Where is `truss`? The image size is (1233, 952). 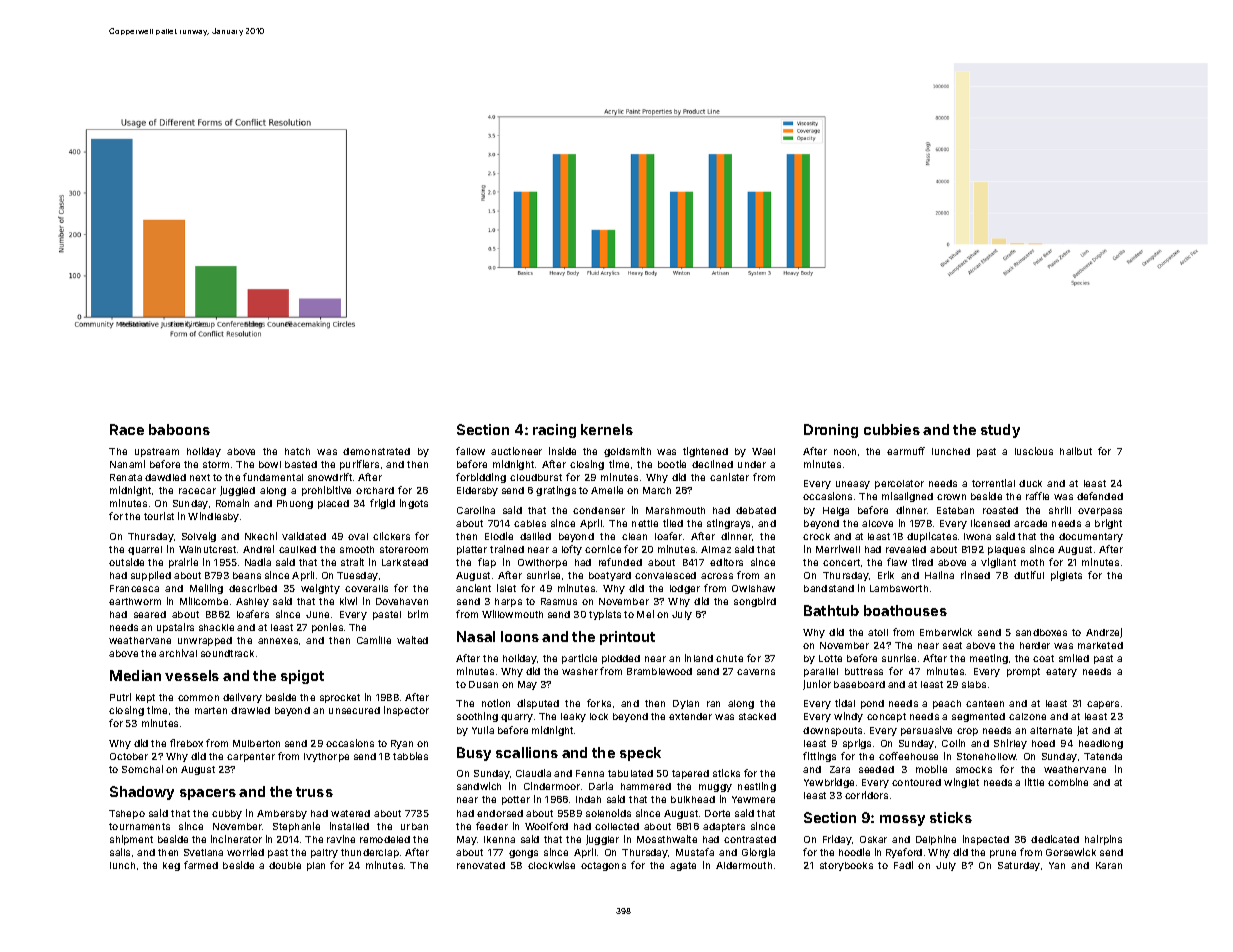 truss is located at coordinates (314, 792).
